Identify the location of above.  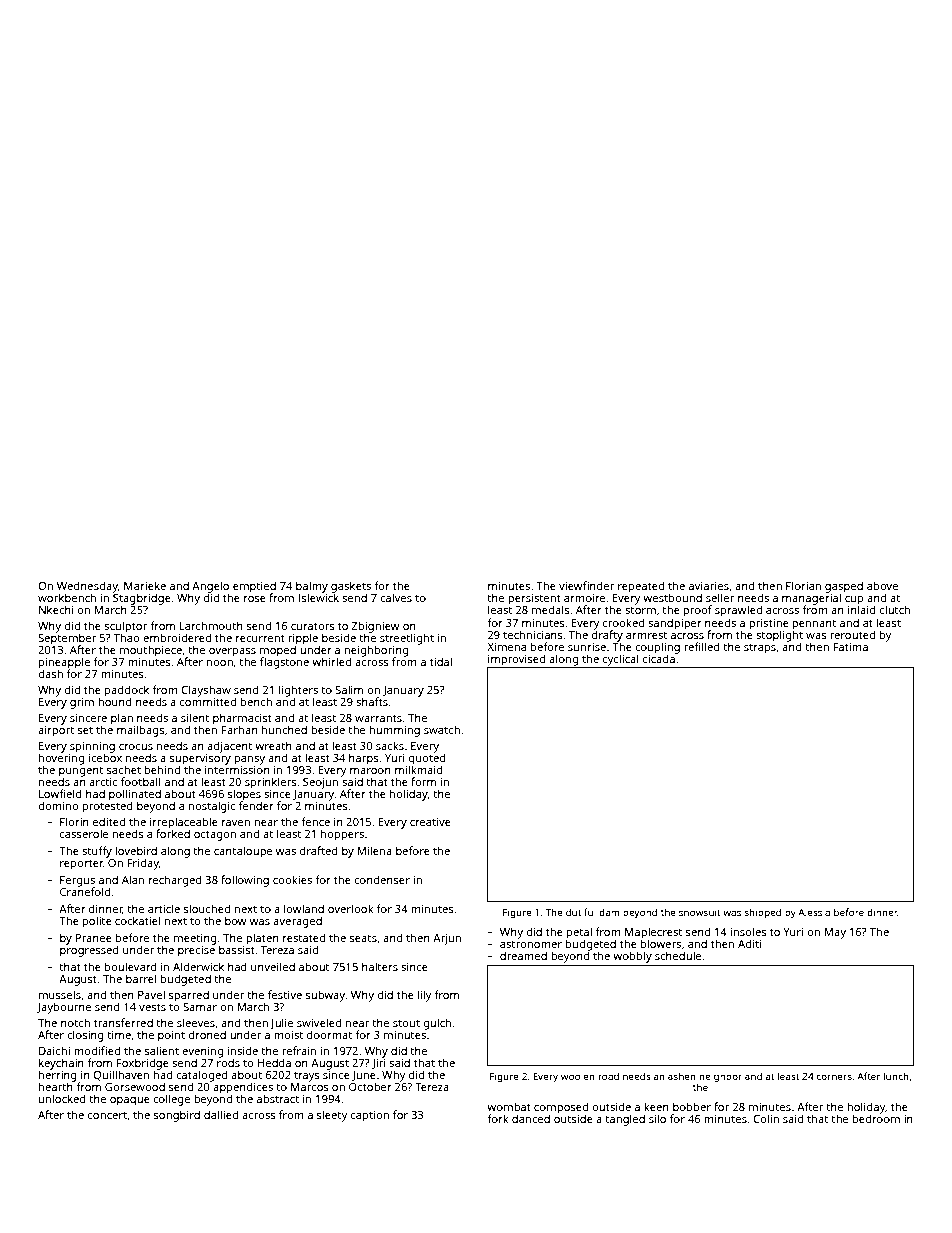
(882, 585).
